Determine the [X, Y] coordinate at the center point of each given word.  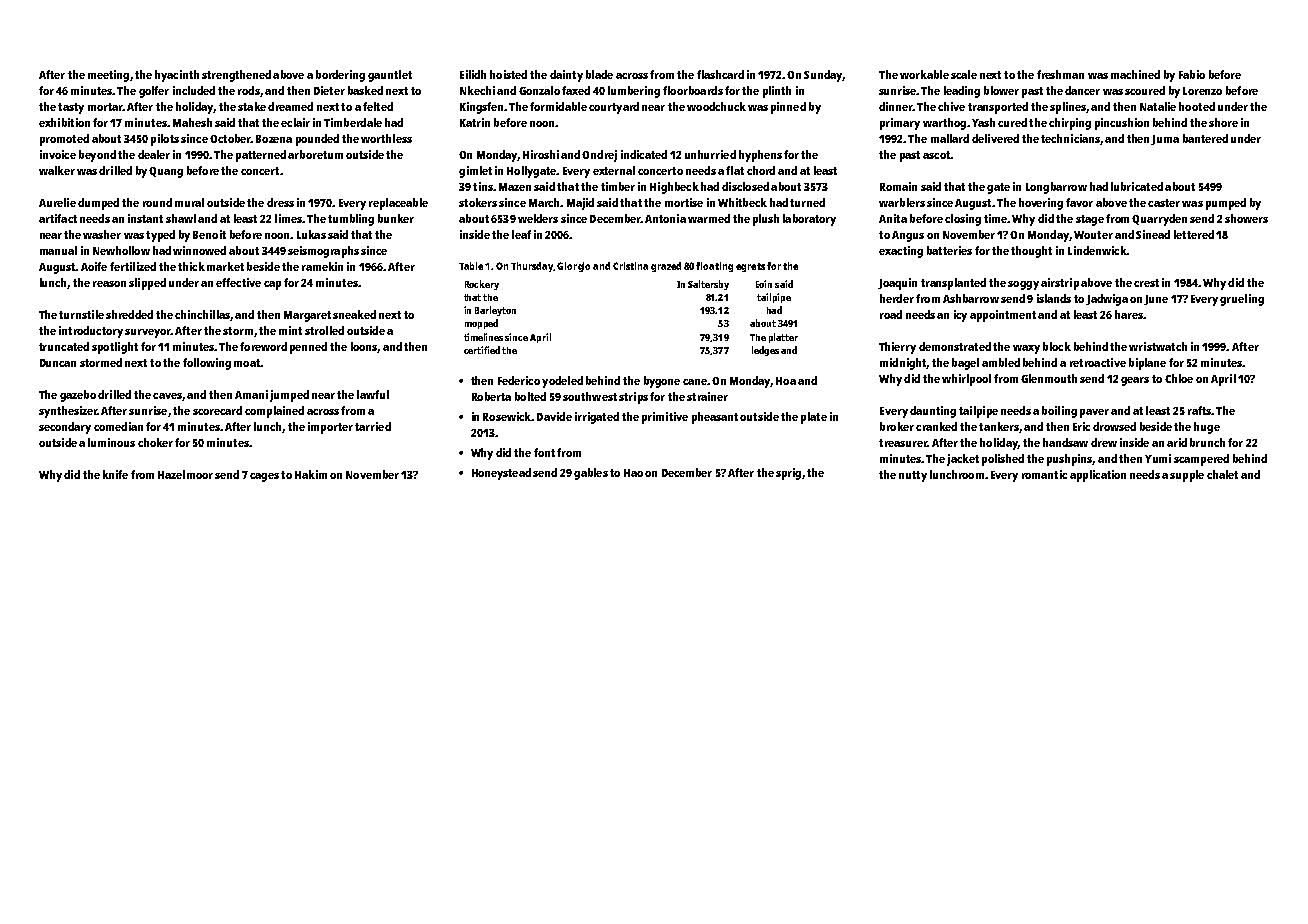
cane [695, 382]
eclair [295, 122]
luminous [111, 442]
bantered [1205, 138]
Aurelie [57, 202]
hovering [1041, 204]
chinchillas [202, 314]
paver [1094, 413]
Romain [898, 186]
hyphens [760, 156]
